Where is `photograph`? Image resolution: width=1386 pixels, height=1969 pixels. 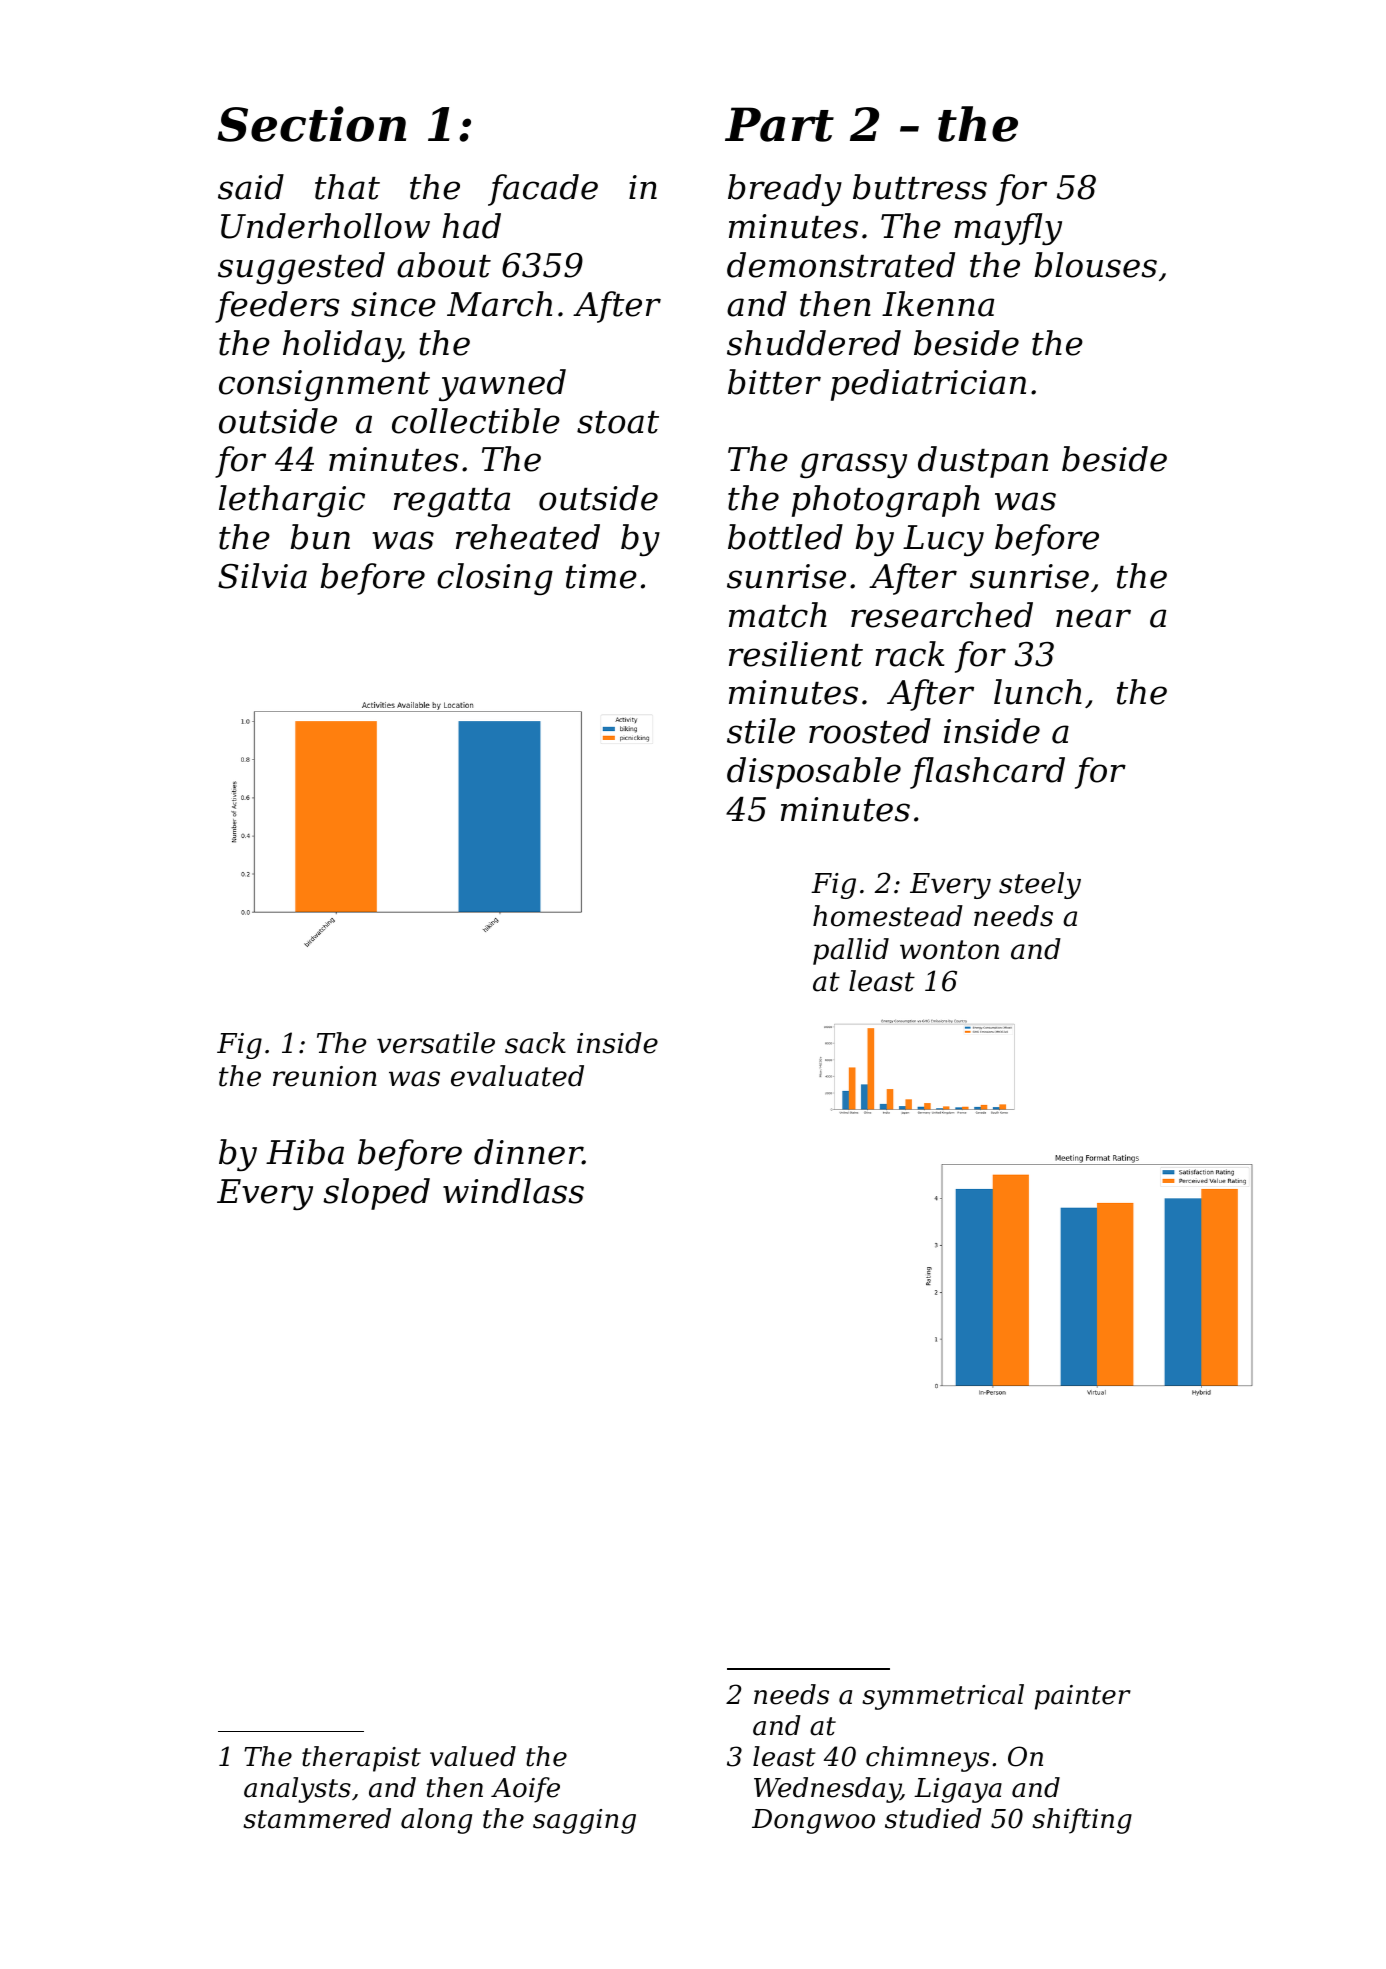 photograph is located at coordinates (886, 501).
